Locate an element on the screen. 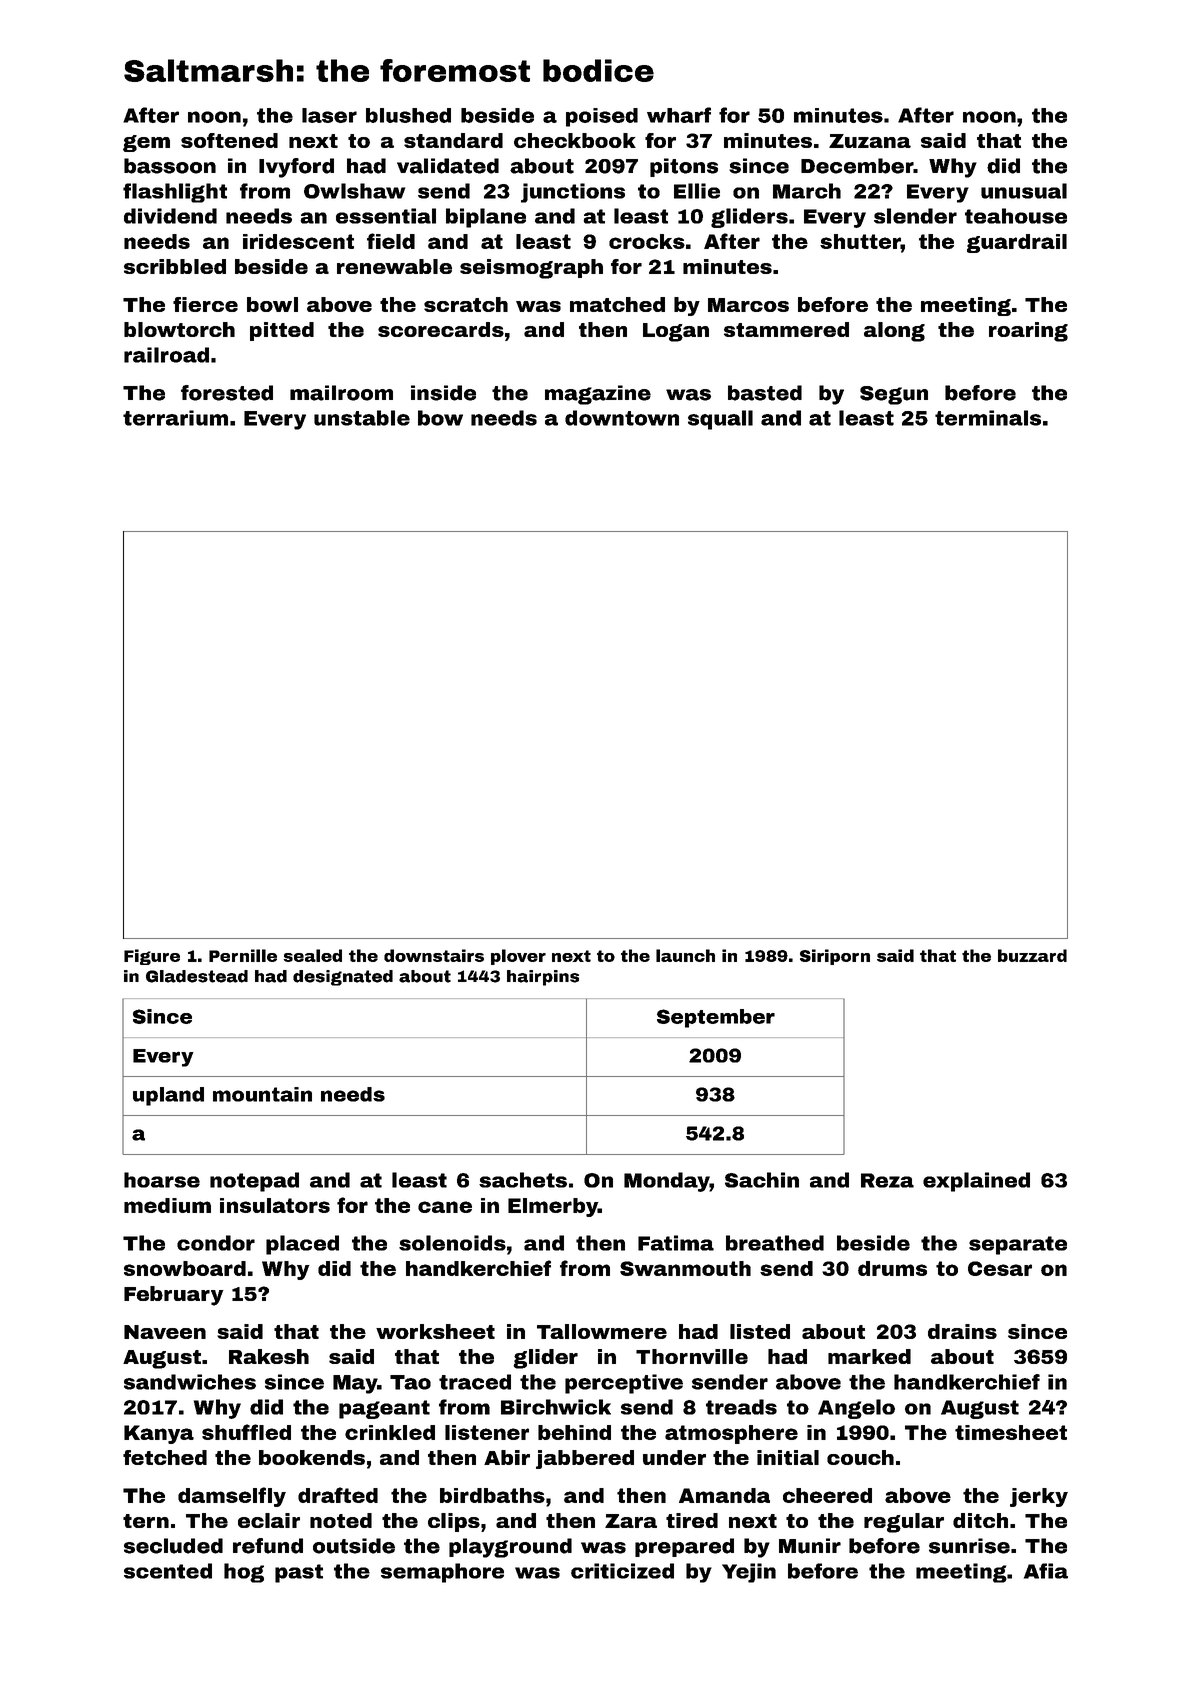  criticized is located at coordinates (622, 1571).
